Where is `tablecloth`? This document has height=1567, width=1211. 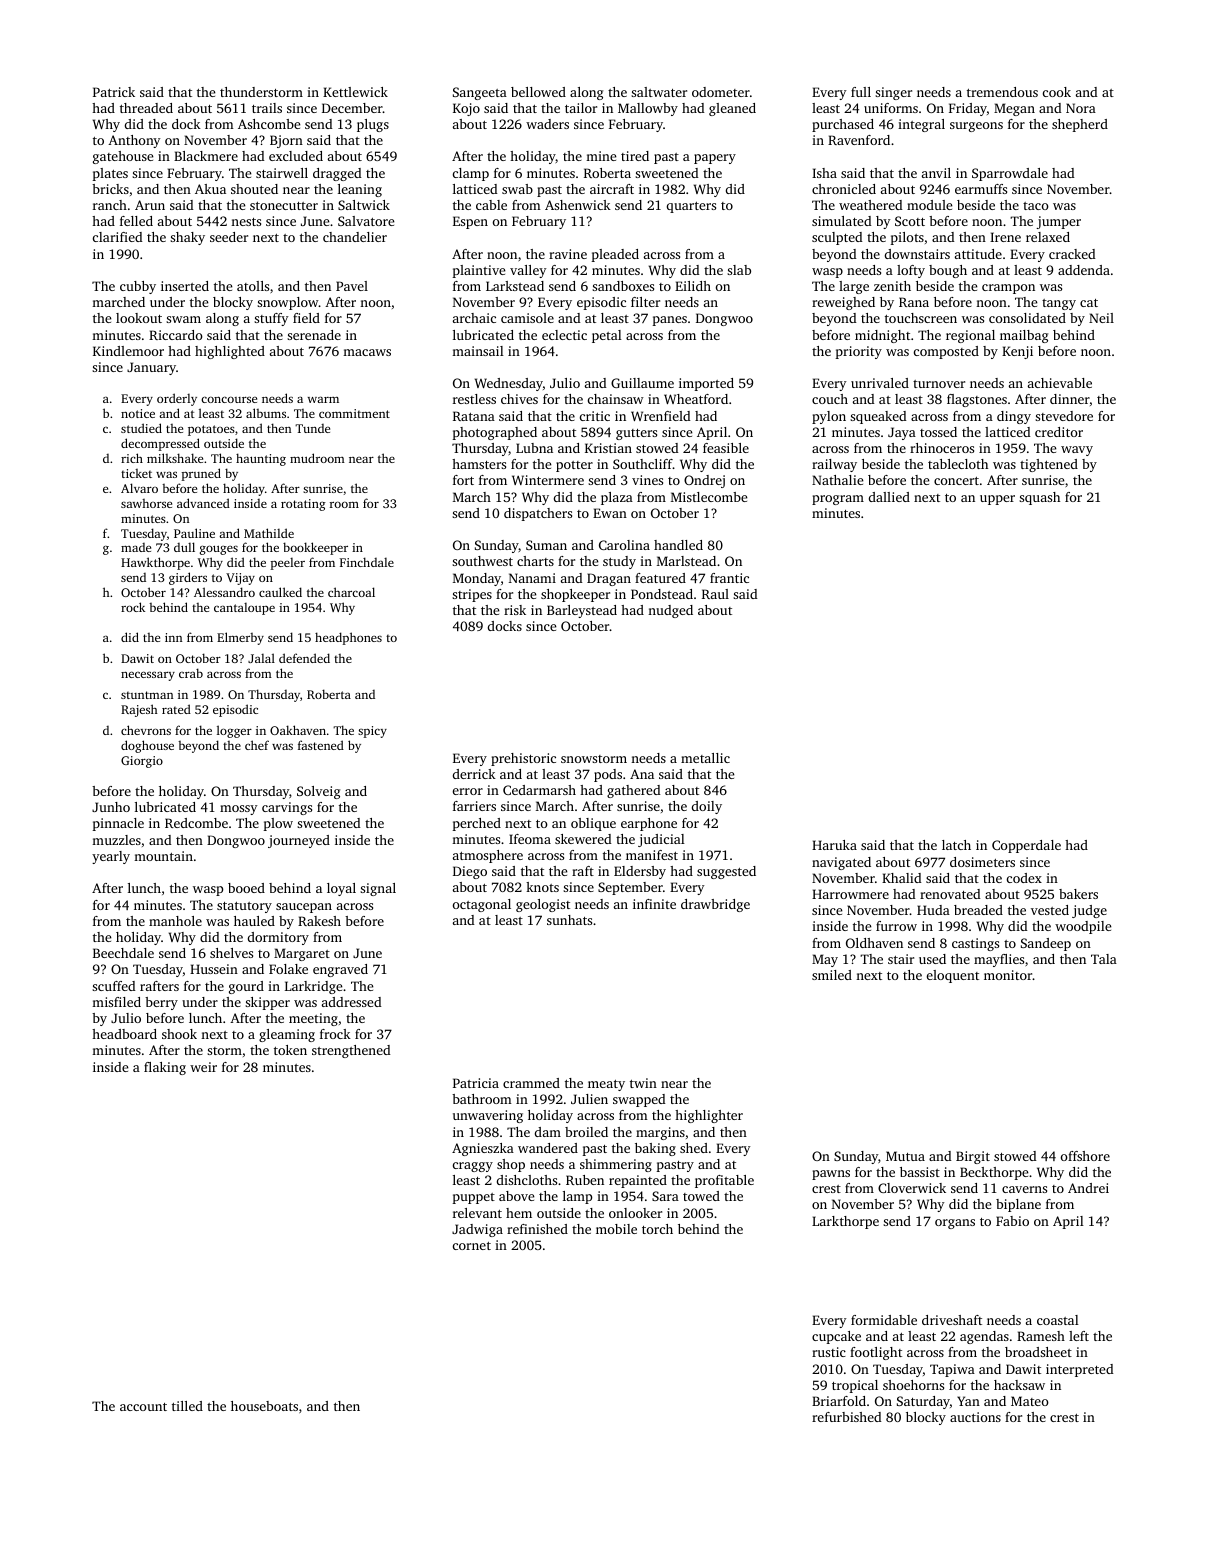 tablecloth is located at coordinates (958, 464).
